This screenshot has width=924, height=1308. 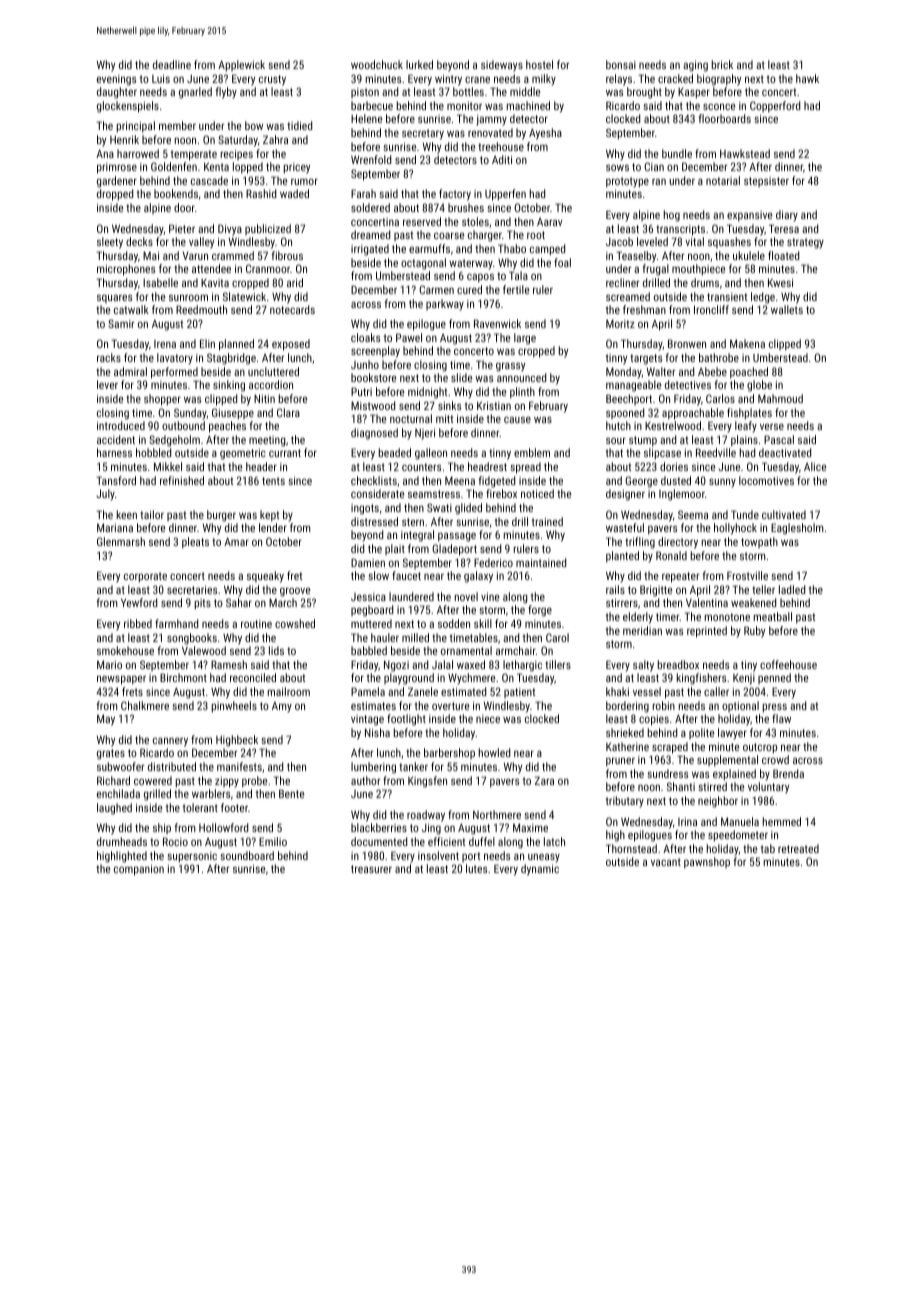 I want to click on charger, so click(x=485, y=236).
